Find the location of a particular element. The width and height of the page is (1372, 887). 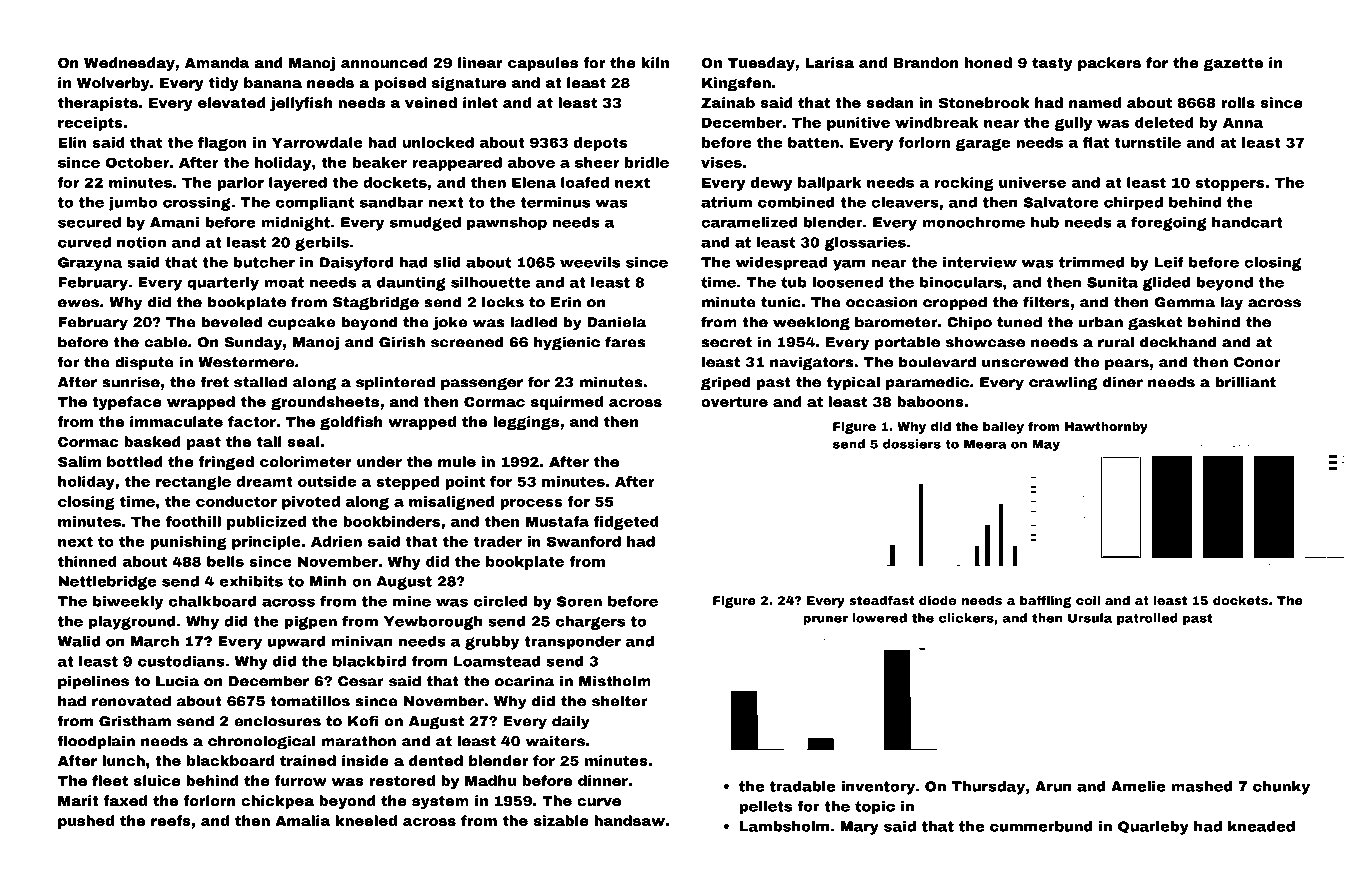

tomatillos is located at coordinates (310, 701).
